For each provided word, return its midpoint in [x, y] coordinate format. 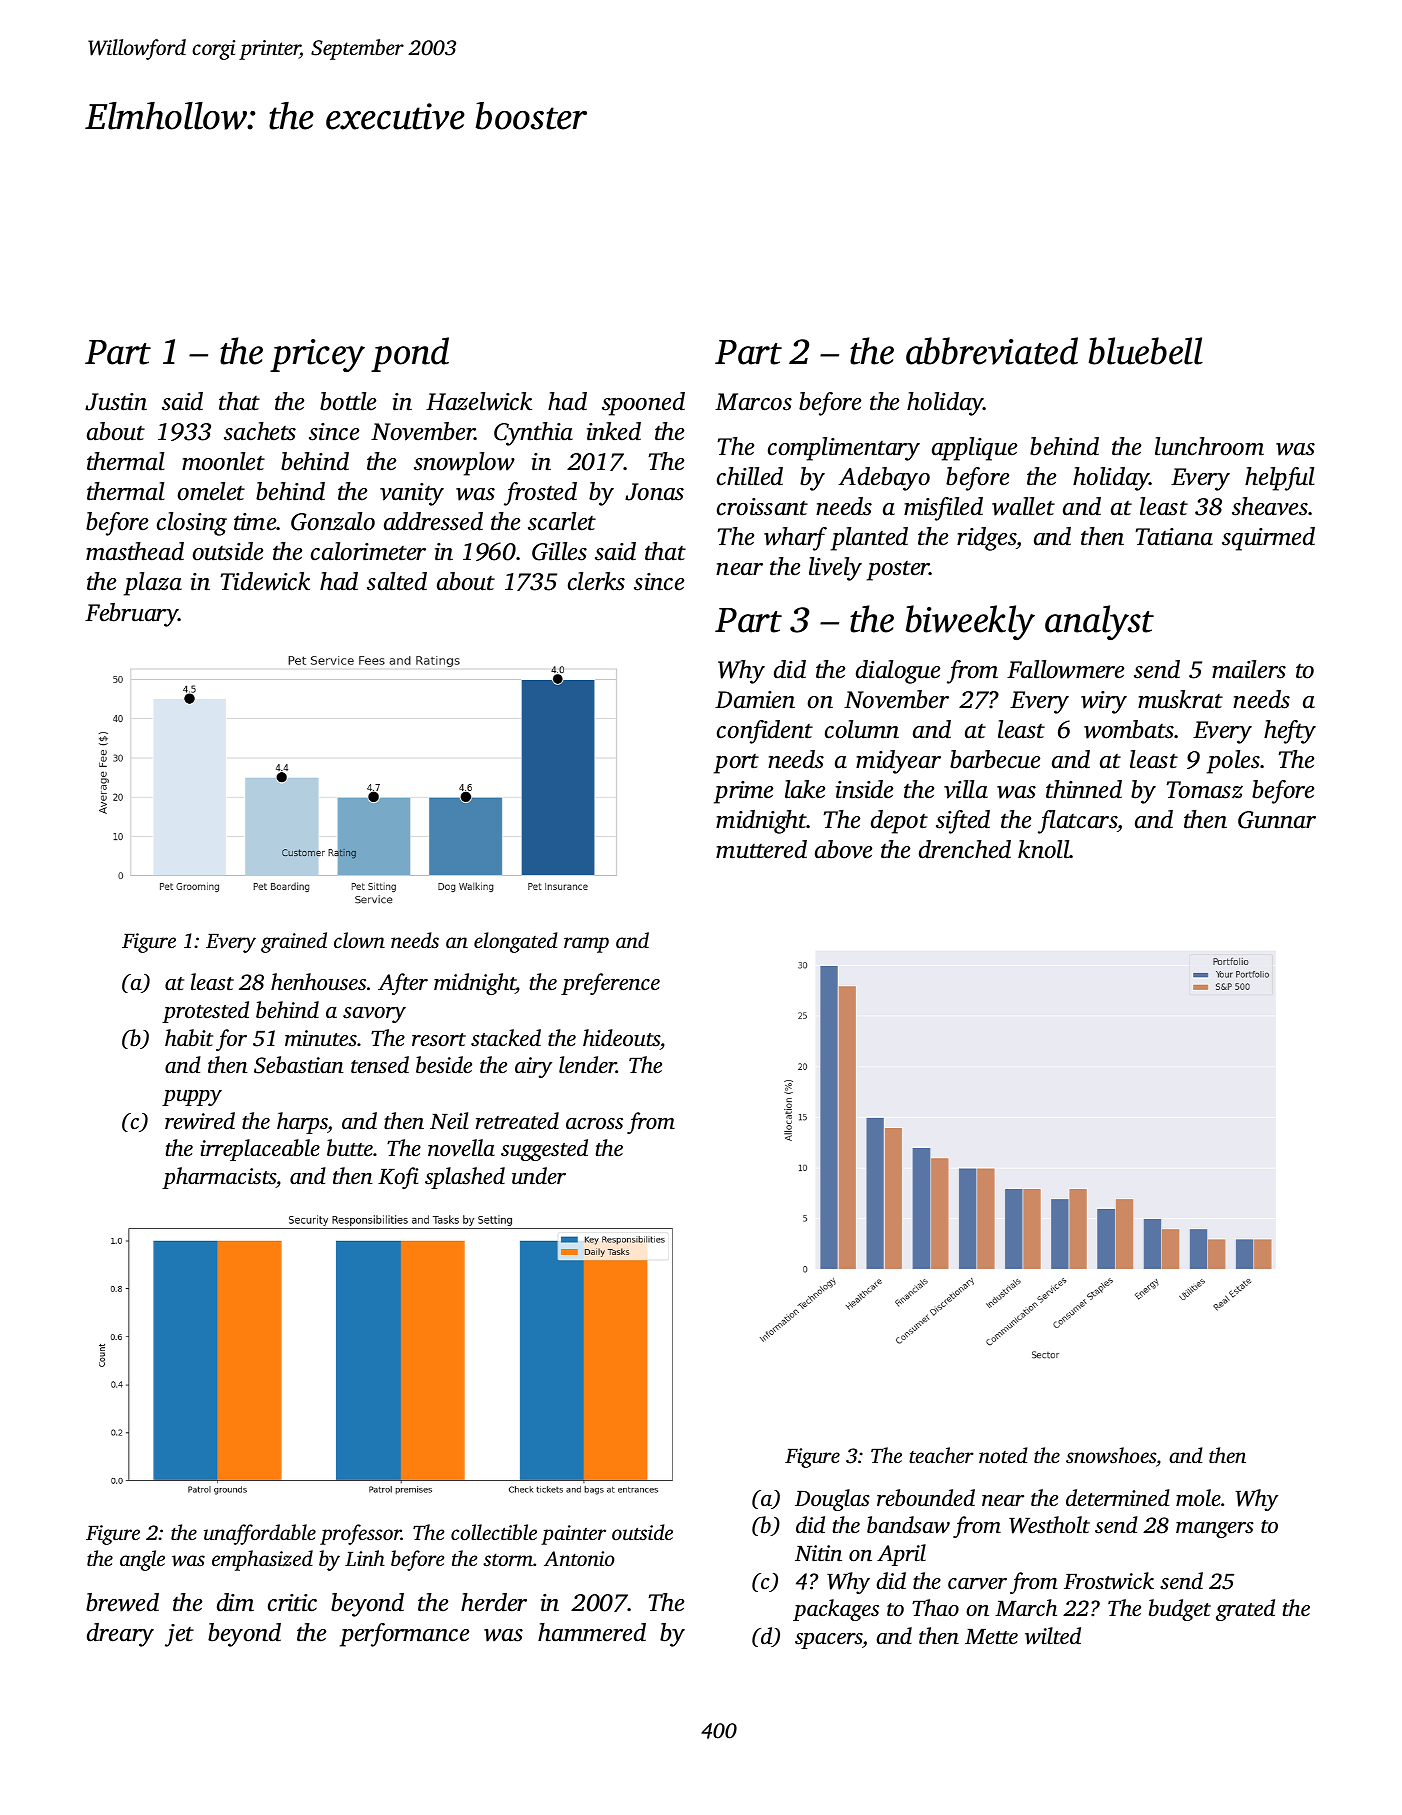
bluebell [1146, 351]
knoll [1044, 849]
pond [410, 354]
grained [294, 942]
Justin [116, 402]
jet [179, 1635]
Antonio [579, 1558]
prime [743, 792]
